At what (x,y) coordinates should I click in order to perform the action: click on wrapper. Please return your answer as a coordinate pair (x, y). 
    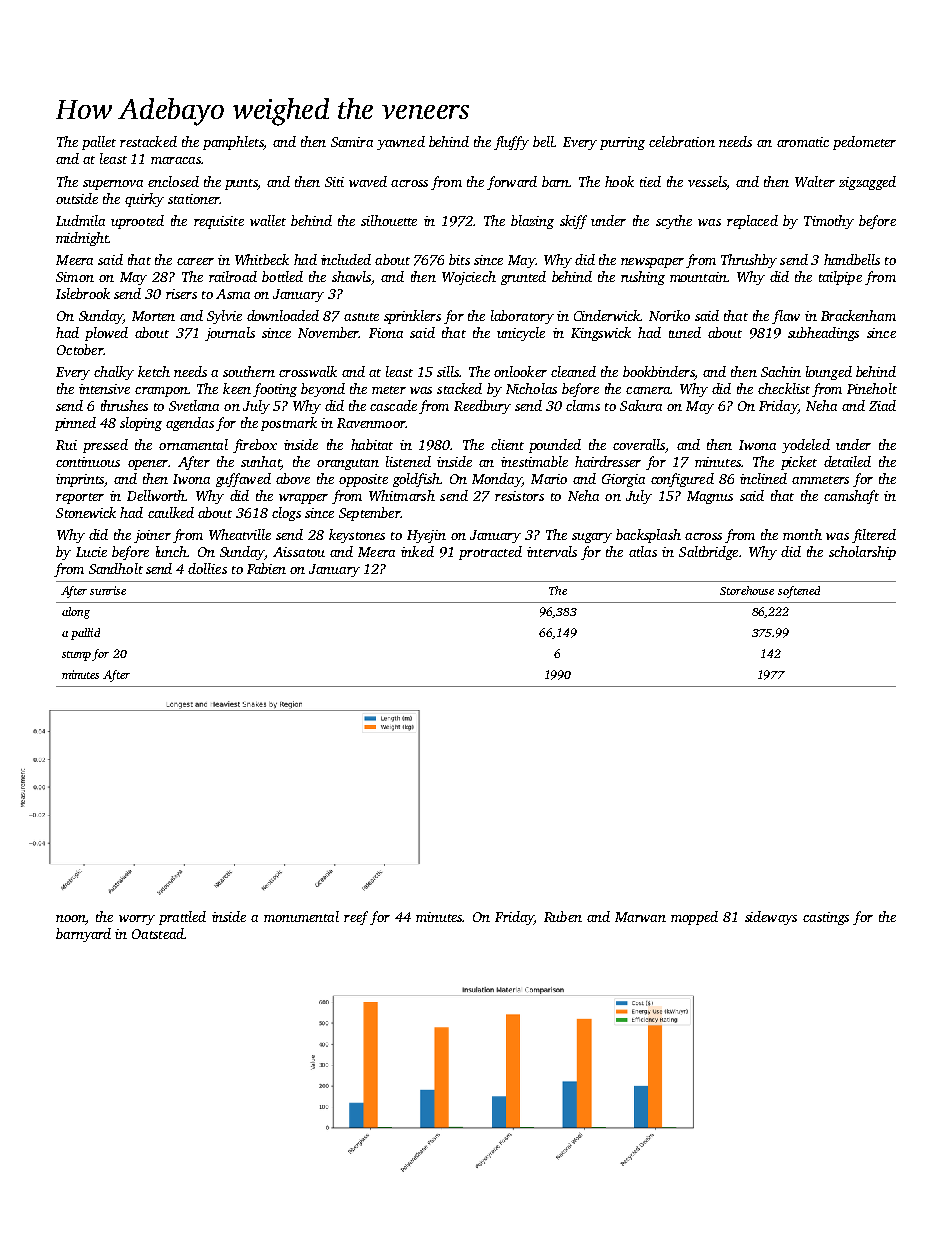
    Looking at the image, I should click on (303, 499).
